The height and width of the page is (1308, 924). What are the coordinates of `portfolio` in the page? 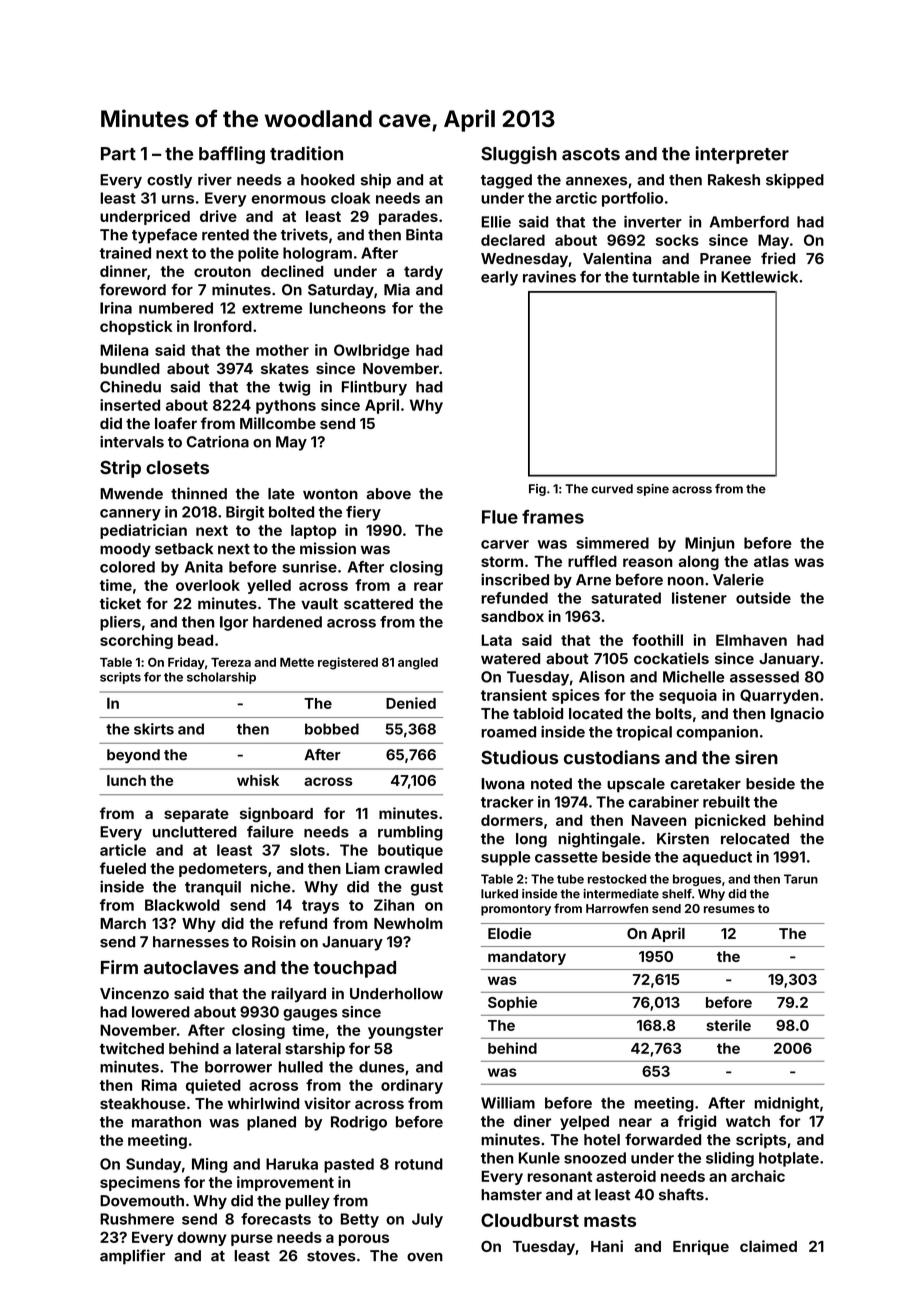 It's located at (632, 199).
